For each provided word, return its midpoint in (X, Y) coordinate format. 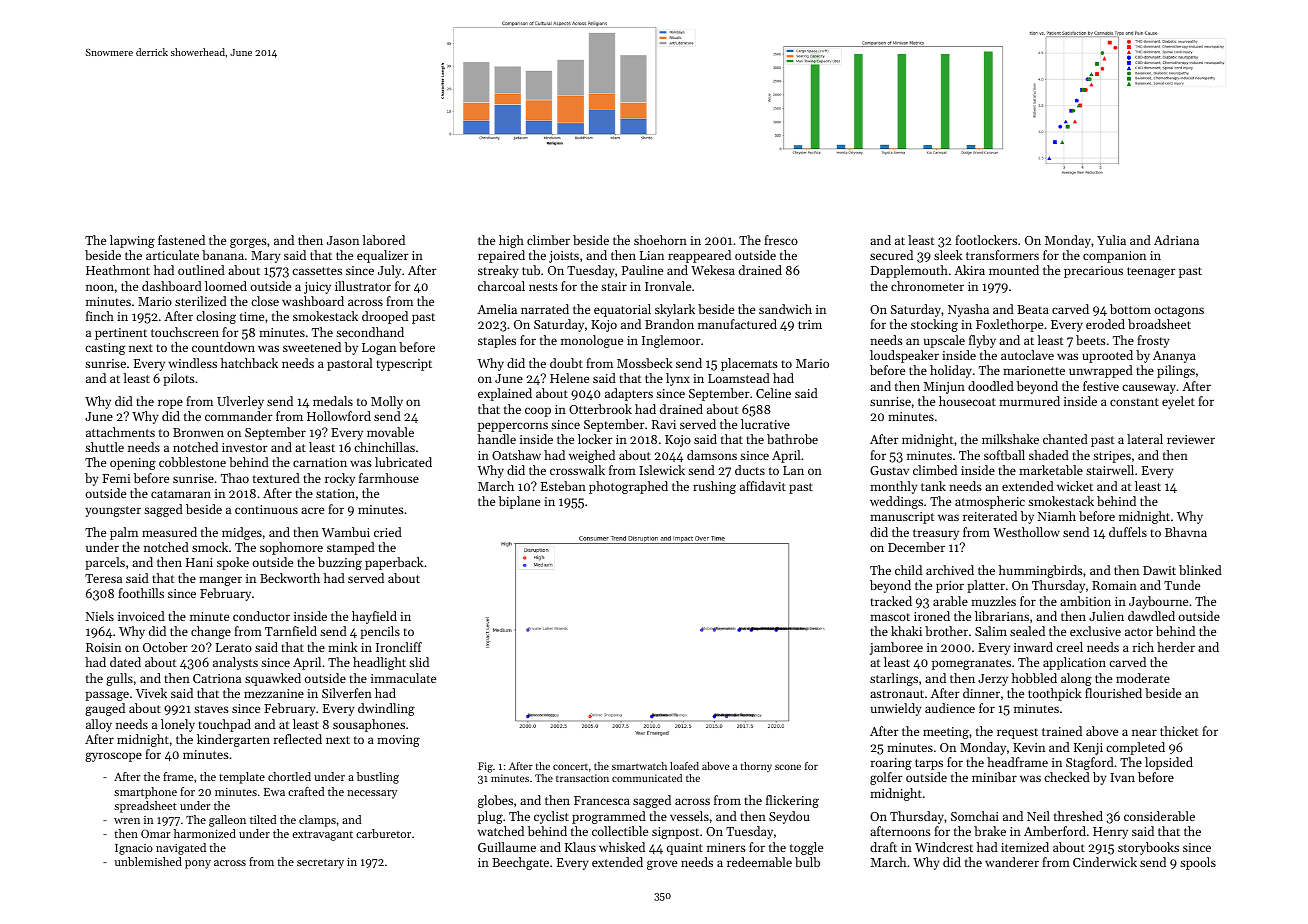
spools (1198, 863)
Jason (343, 240)
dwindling (386, 709)
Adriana (1176, 240)
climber (548, 240)
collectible (620, 831)
